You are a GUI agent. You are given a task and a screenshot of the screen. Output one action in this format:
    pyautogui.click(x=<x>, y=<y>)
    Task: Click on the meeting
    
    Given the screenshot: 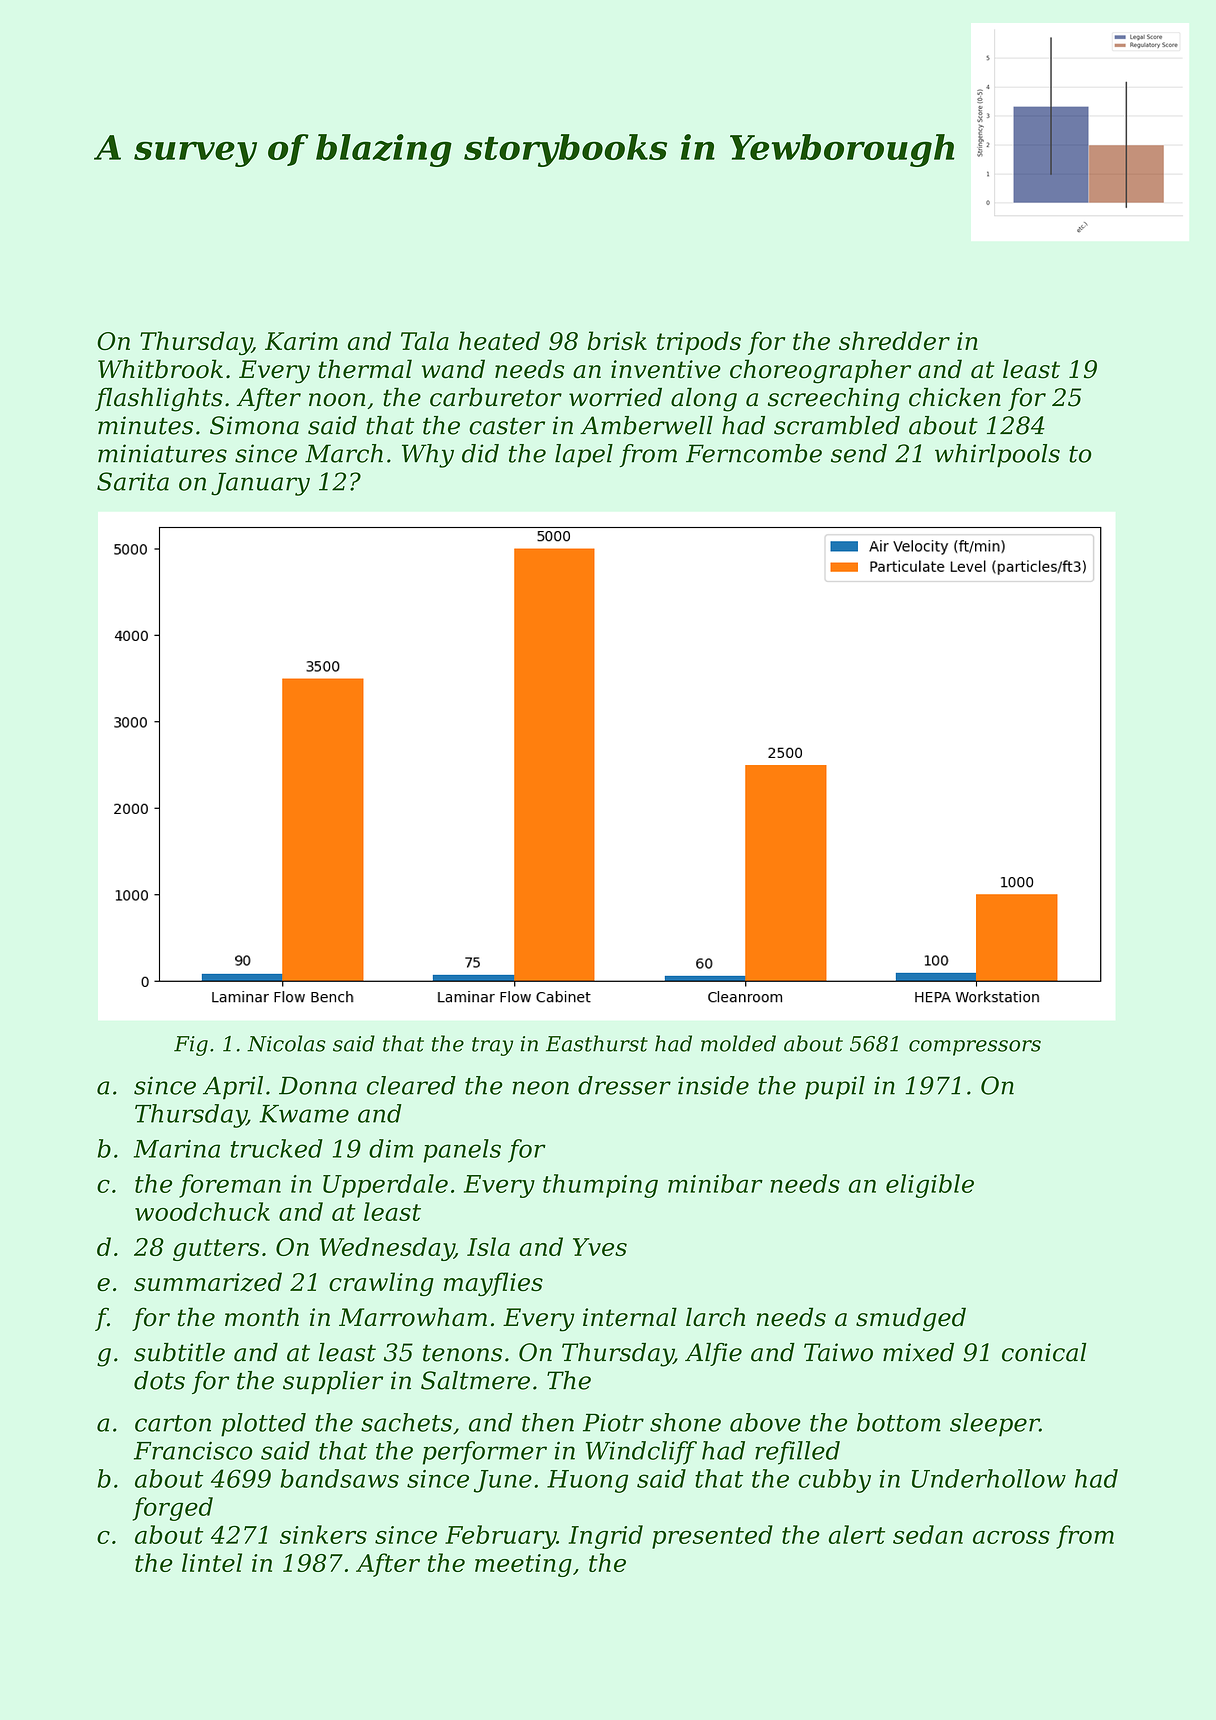 What is the action you would take?
    pyautogui.click(x=523, y=1565)
